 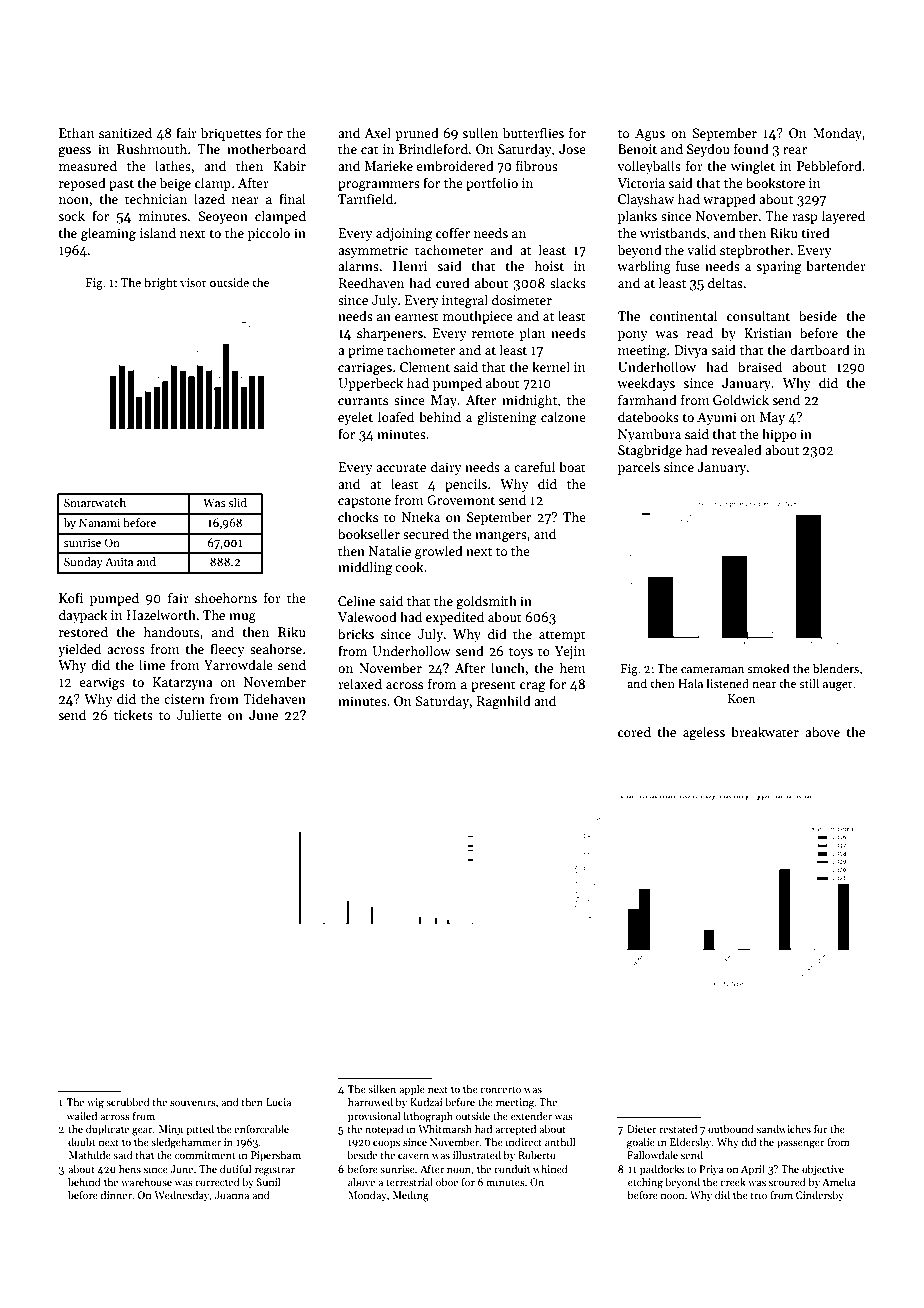 What do you see at coordinates (232, 1195) in the page?
I see `Joanna` at bounding box center [232, 1195].
